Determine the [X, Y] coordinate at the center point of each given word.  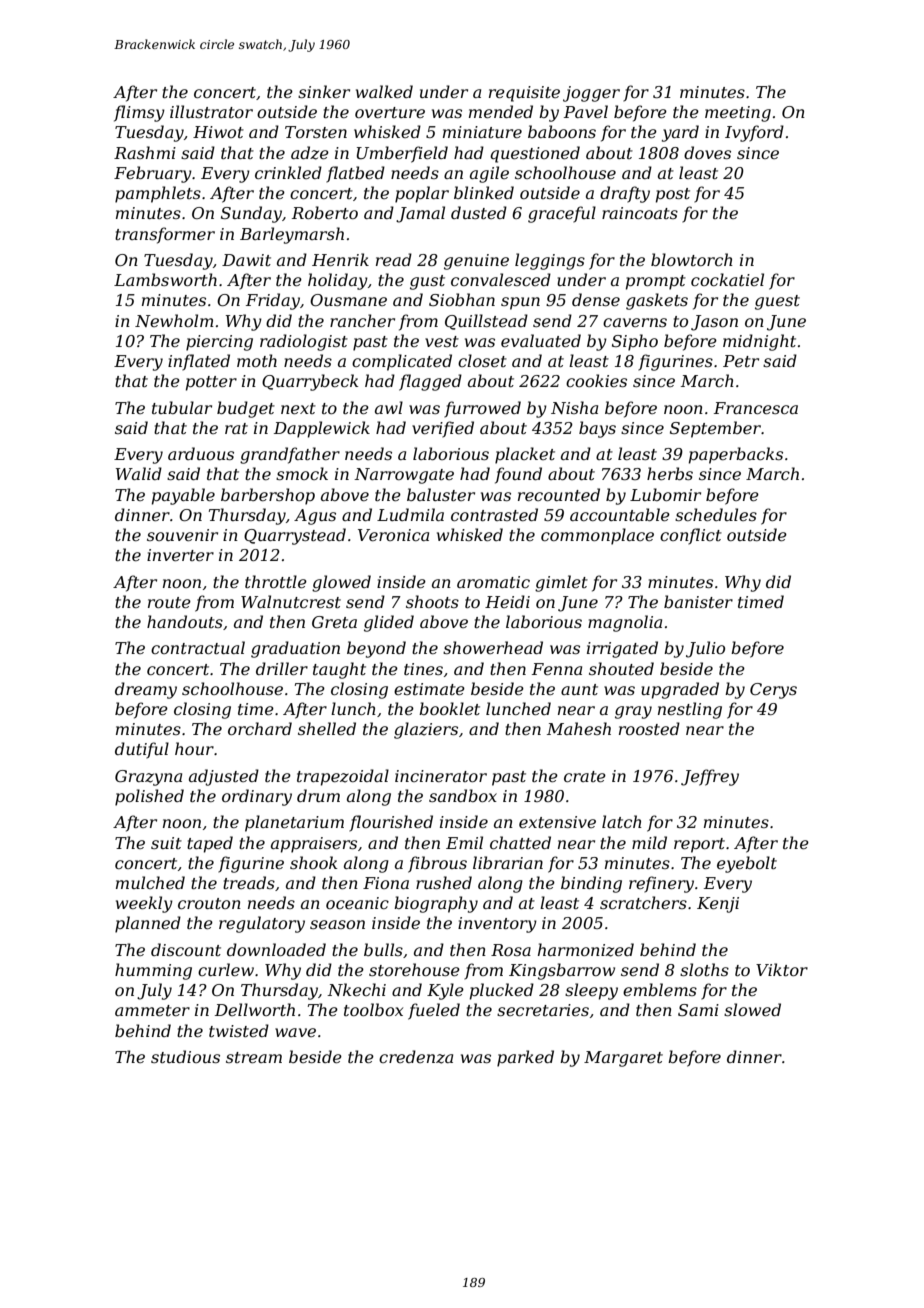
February [153, 174]
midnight [759, 342]
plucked [502, 991]
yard [680, 133]
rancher [362, 320]
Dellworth [255, 1009]
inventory [497, 925]
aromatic [493, 582]
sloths [704, 969]
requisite [524, 94]
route [169, 602]
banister [698, 601]
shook [313, 862]
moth [257, 360]
